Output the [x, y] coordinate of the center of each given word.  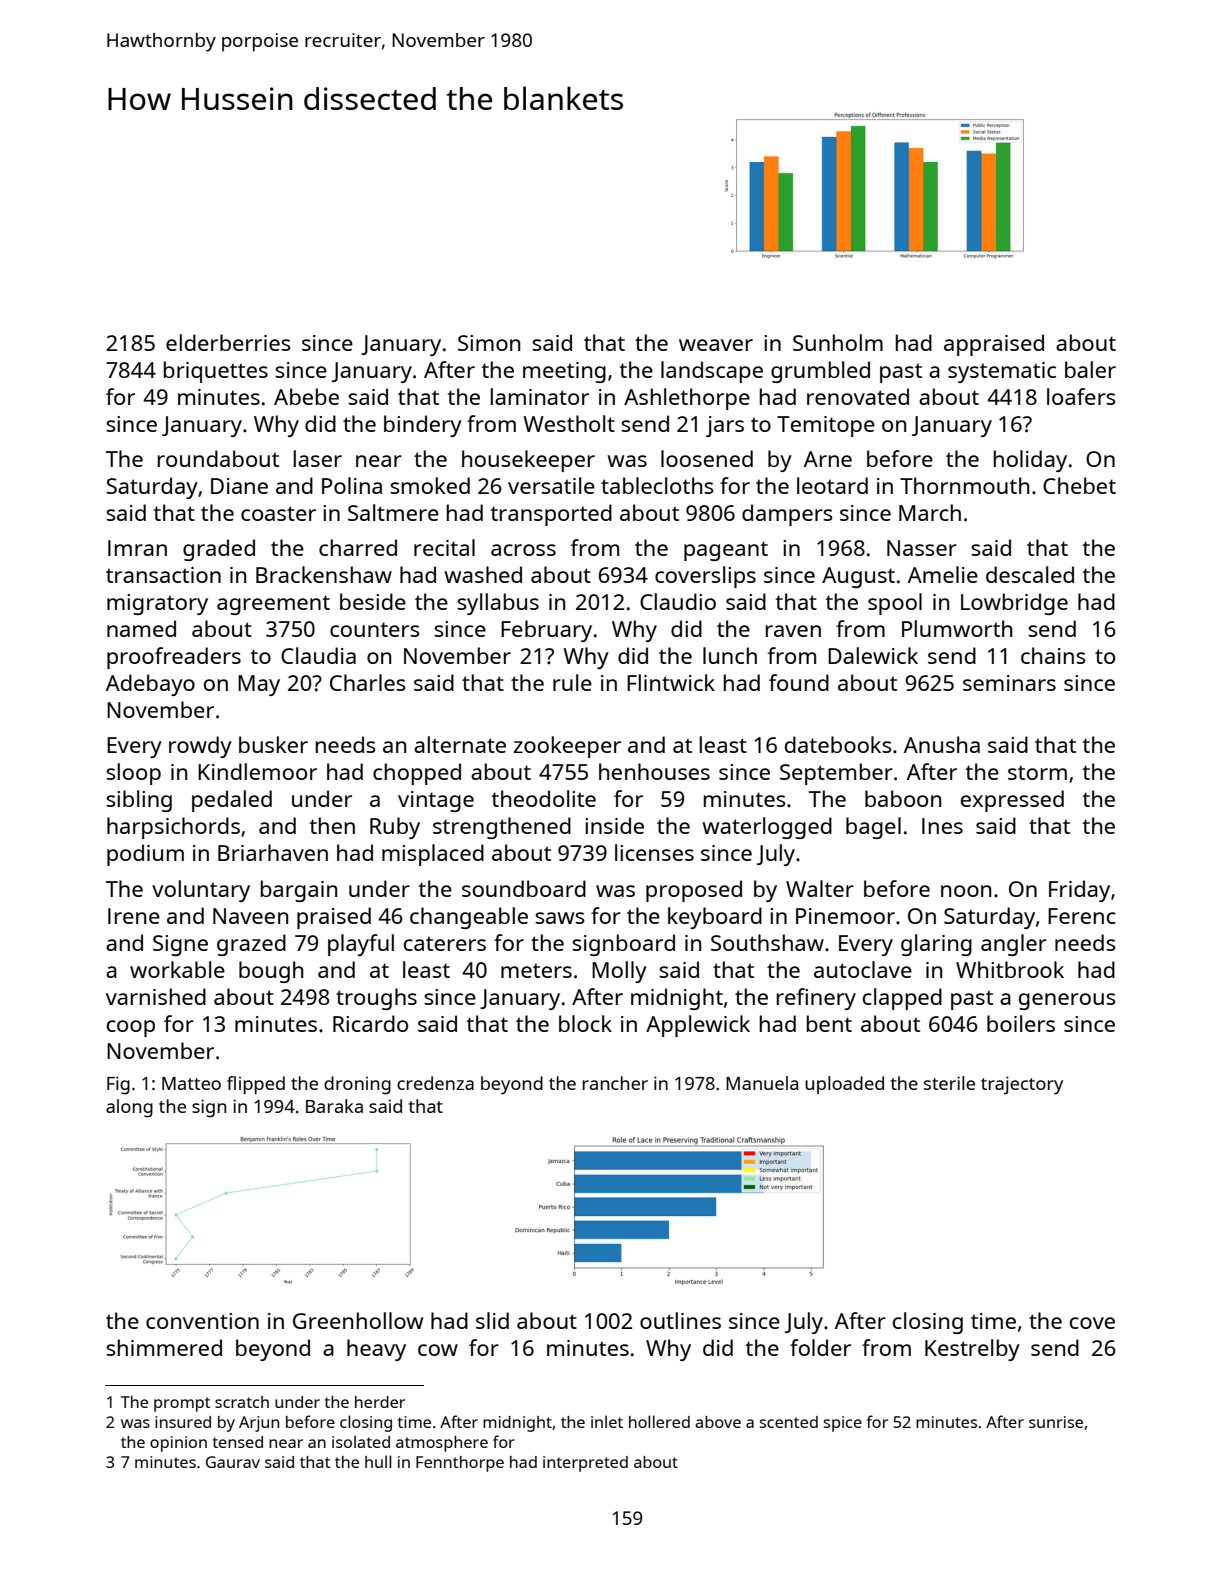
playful [361, 945]
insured [183, 1422]
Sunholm [838, 342]
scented [789, 1422]
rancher [615, 1083]
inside [614, 825]
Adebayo [150, 685]
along [129, 1108]
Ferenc [1082, 916]
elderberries [228, 342]
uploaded [844, 1085]
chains [1053, 655]
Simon [489, 343]
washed [483, 574]
